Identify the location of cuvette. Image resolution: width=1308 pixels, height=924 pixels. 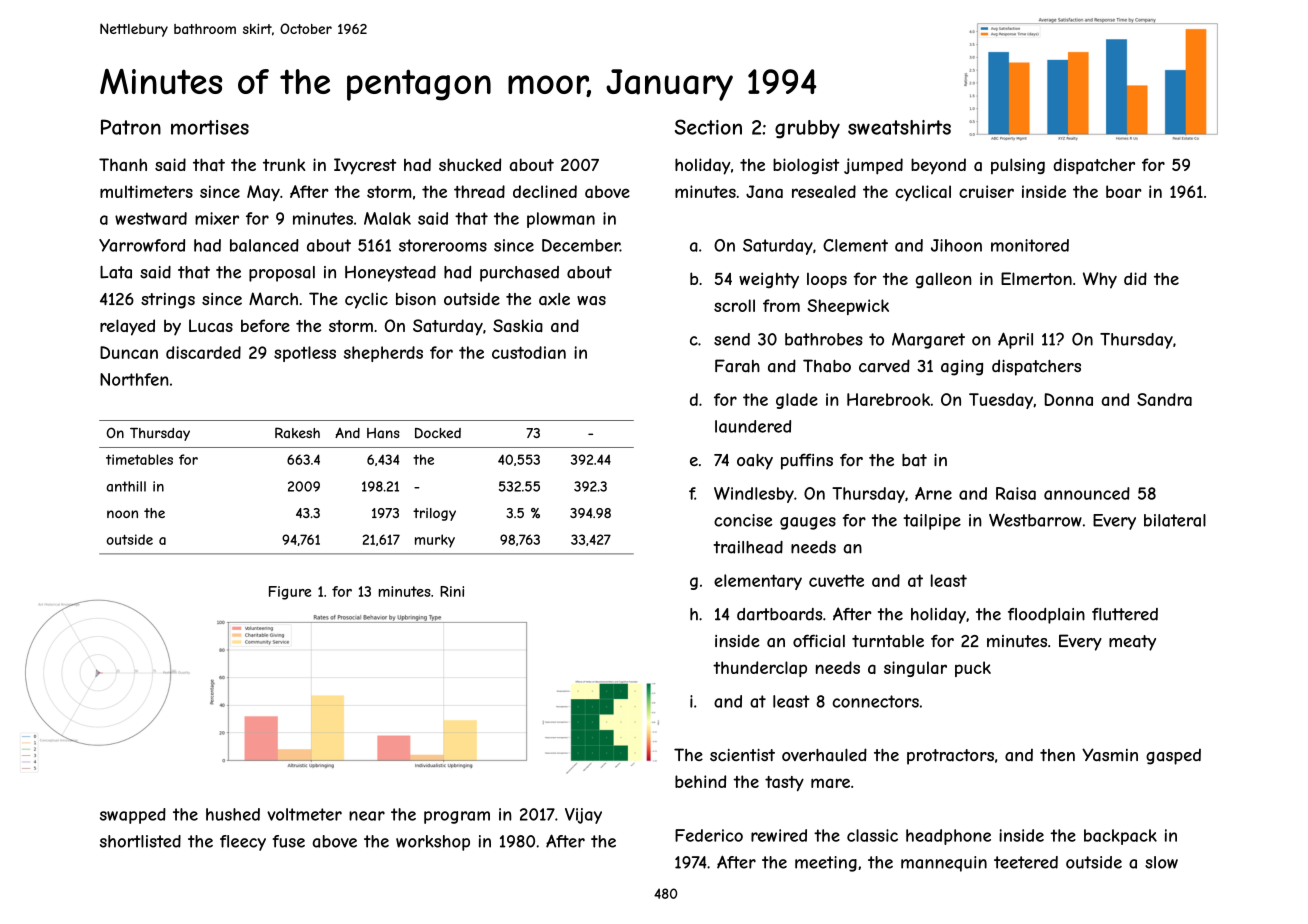
(836, 580).
